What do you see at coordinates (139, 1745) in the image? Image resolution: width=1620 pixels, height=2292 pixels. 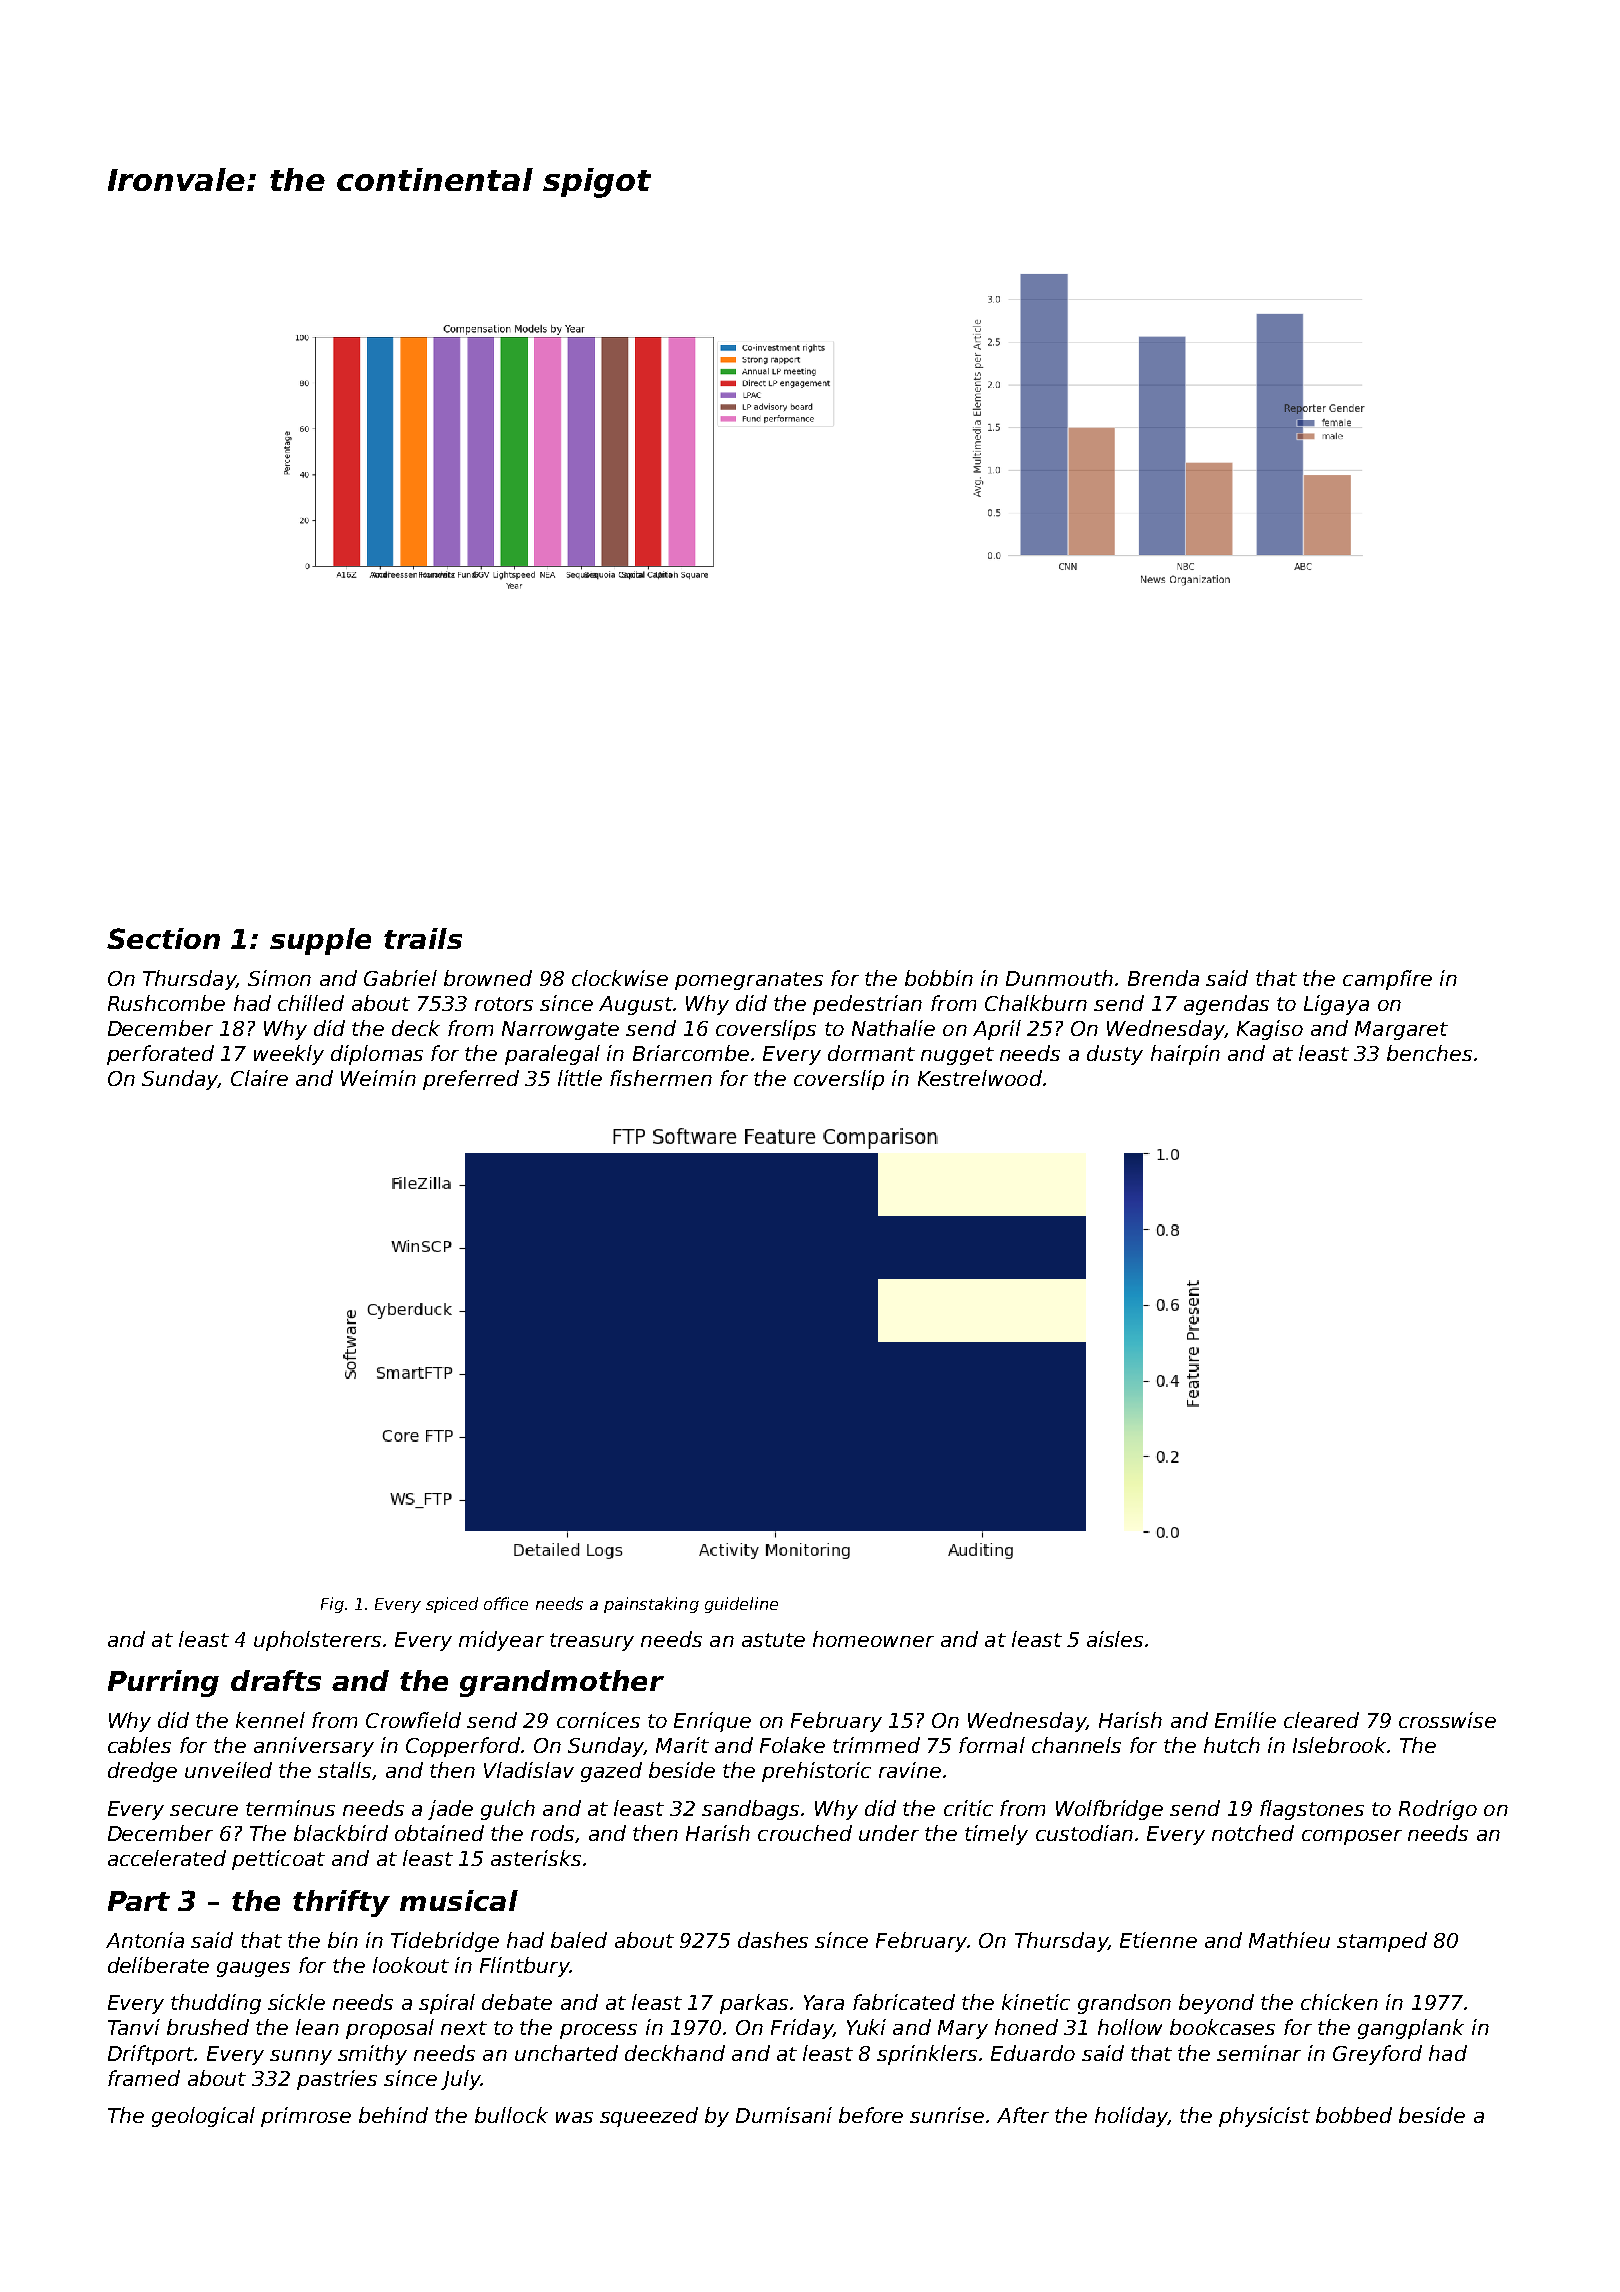 I see `cables` at bounding box center [139, 1745].
